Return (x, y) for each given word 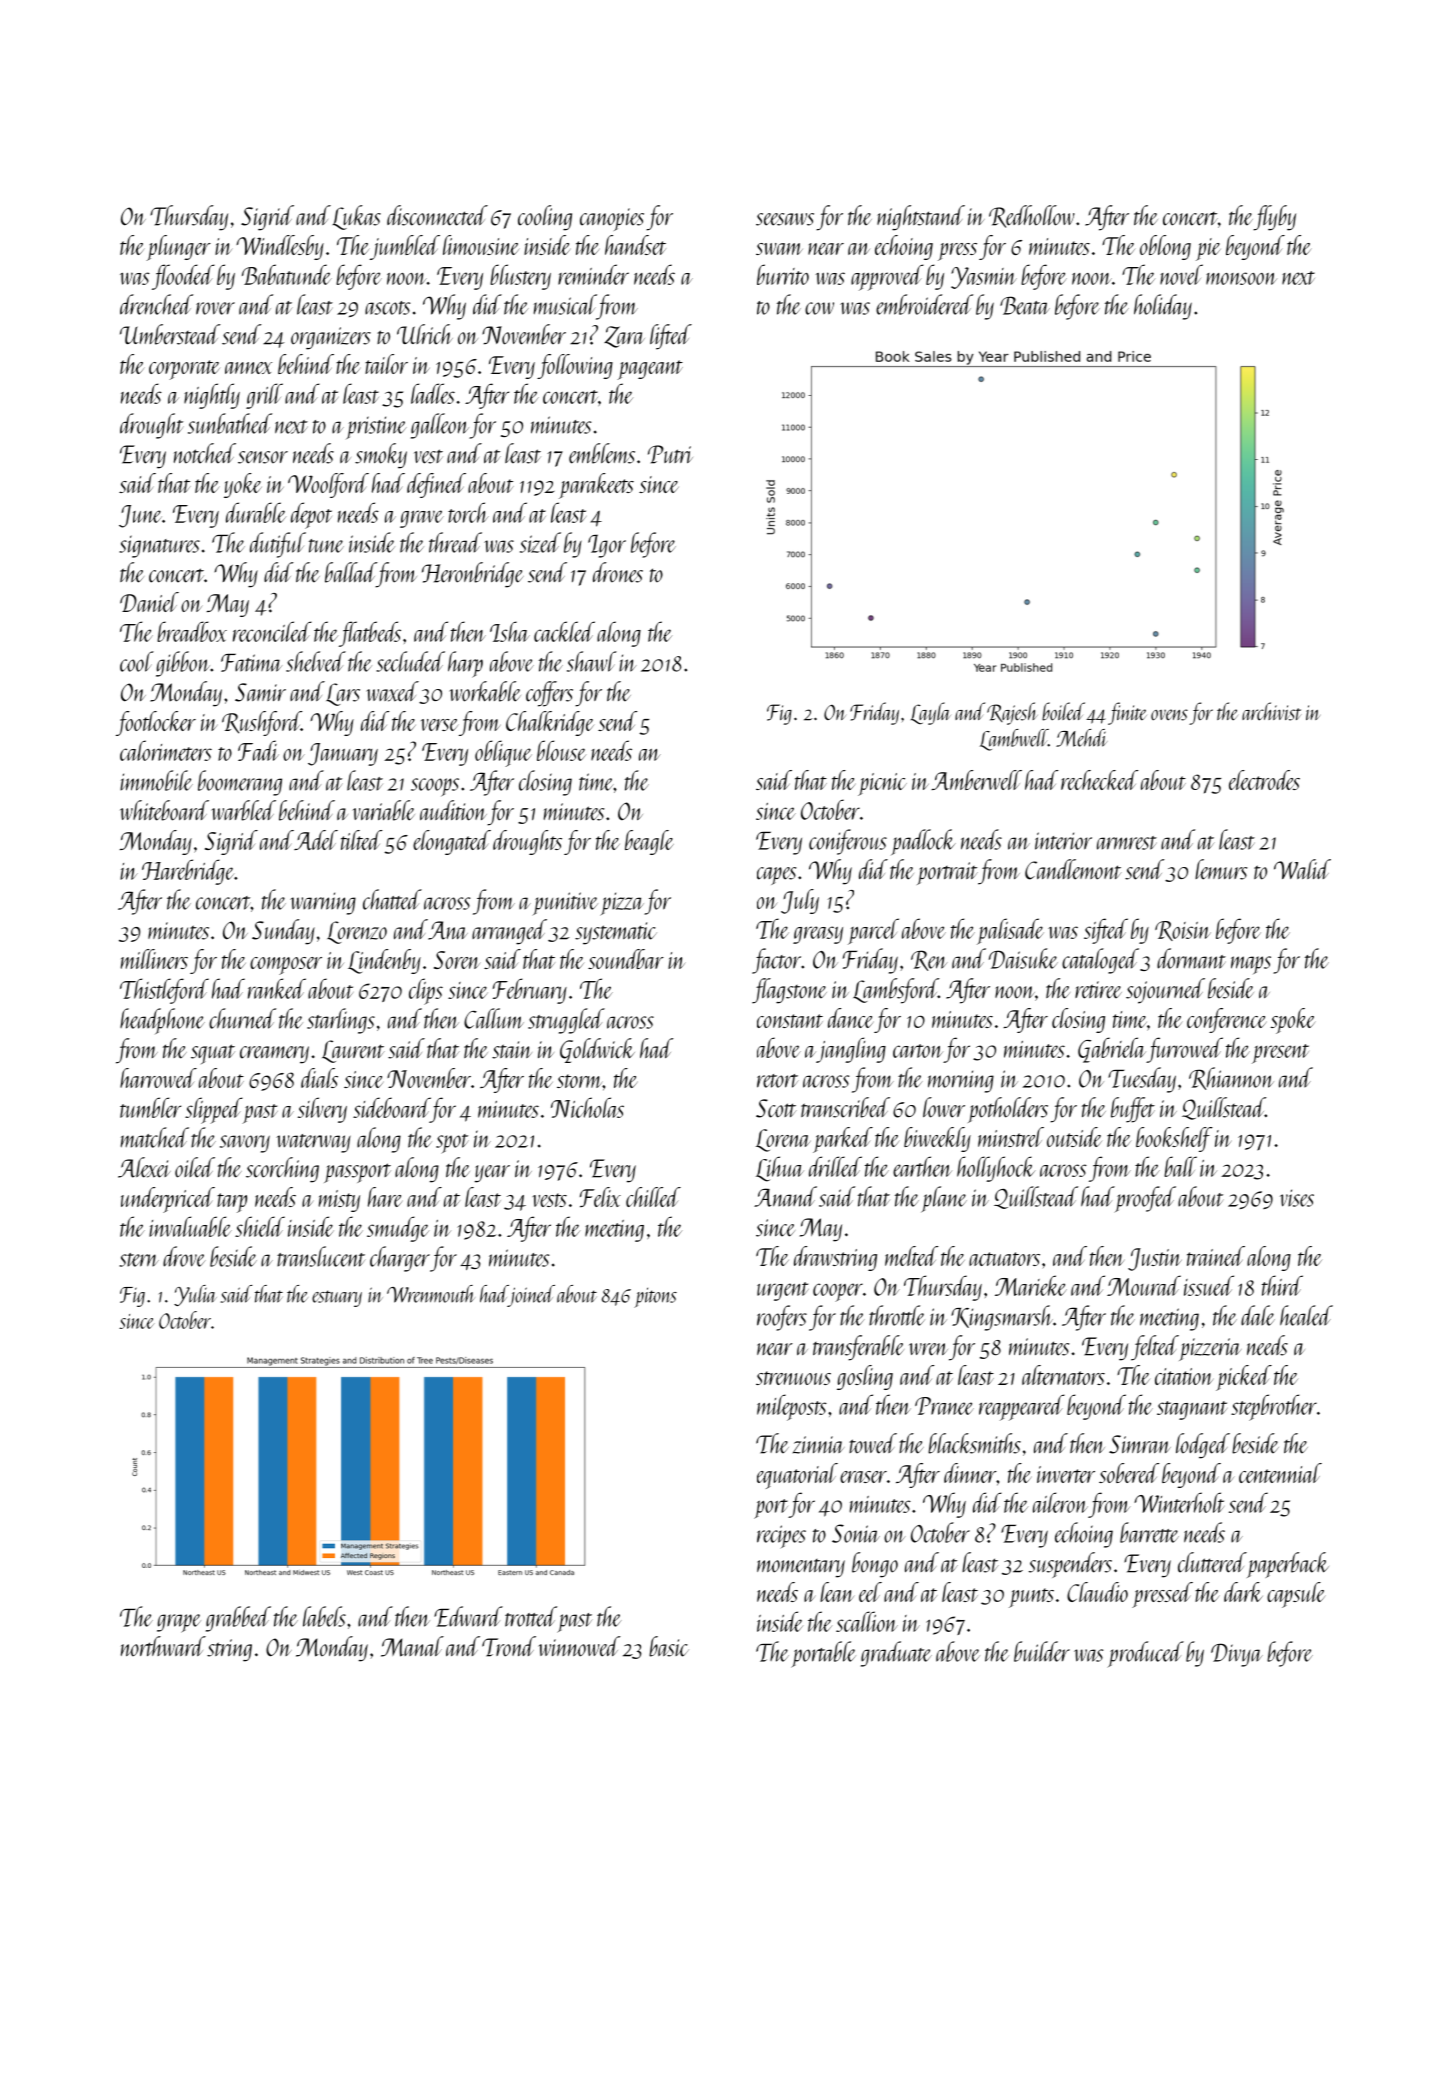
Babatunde (287, 274)
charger (400, 1259)
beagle (649, 842)
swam (779, 249)
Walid (1302, 869)
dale (1258, 1315)
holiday (1163, 307)
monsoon (1241, 278)
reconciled (272, 631)
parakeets (596, 486)
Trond (509, 1646)
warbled (243, 810)
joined (531, 1296)
